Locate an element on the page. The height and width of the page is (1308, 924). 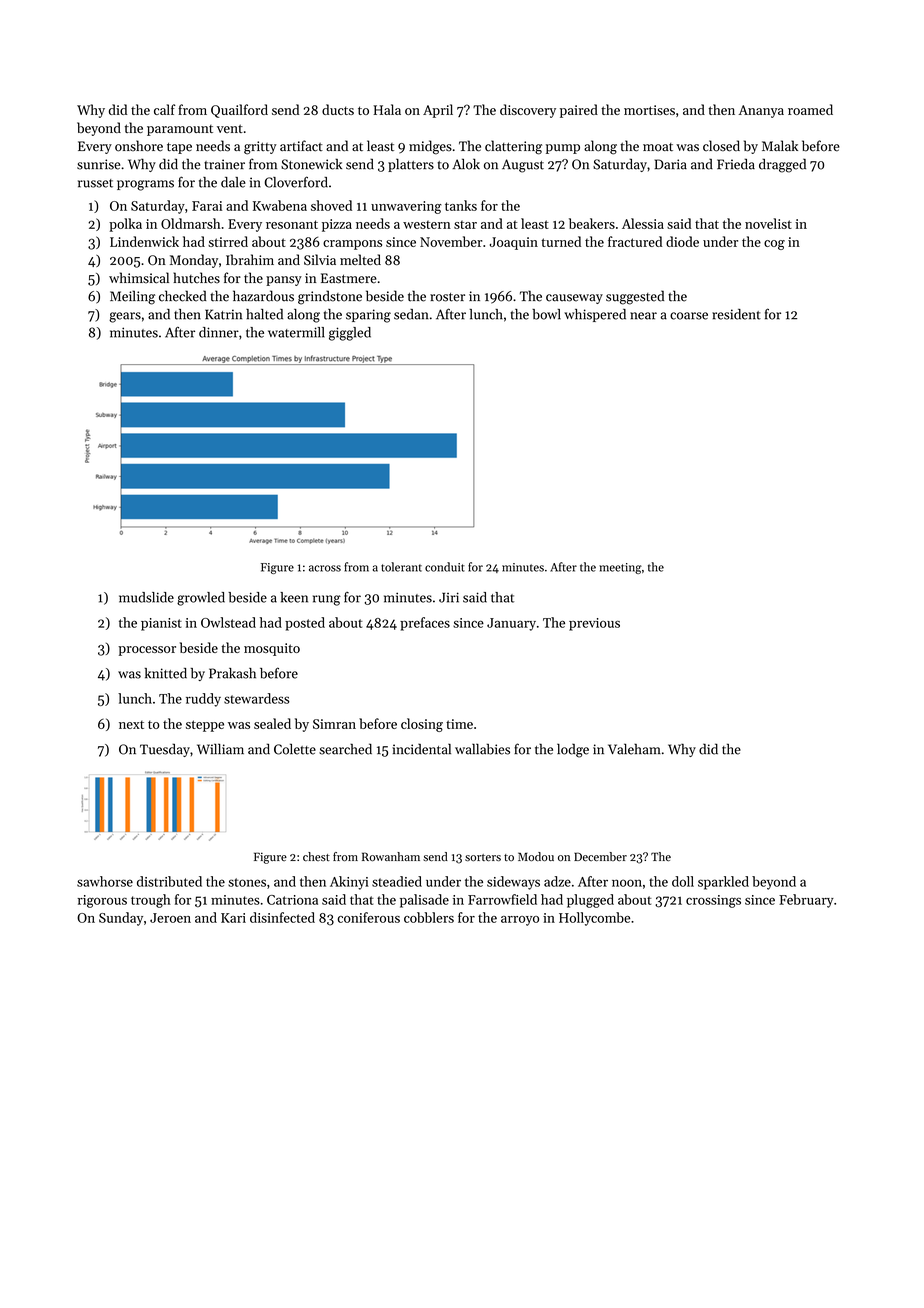
Valeham is located at coordinates (634, 749).
